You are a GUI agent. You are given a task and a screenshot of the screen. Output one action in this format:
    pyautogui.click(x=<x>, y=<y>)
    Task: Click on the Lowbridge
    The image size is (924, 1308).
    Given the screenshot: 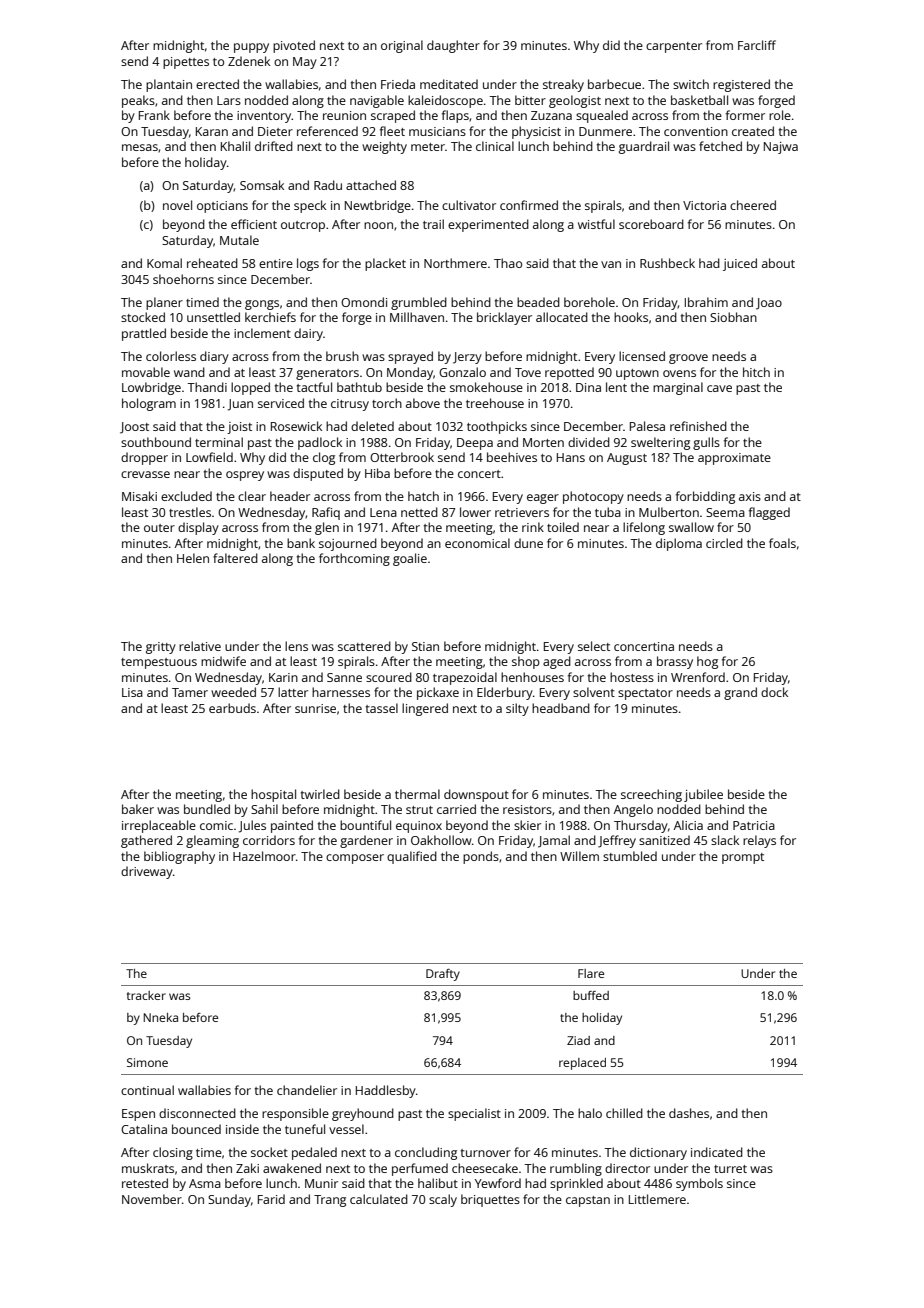 What is the action you would take?
    pyautogui.click(x=151, y=388)
